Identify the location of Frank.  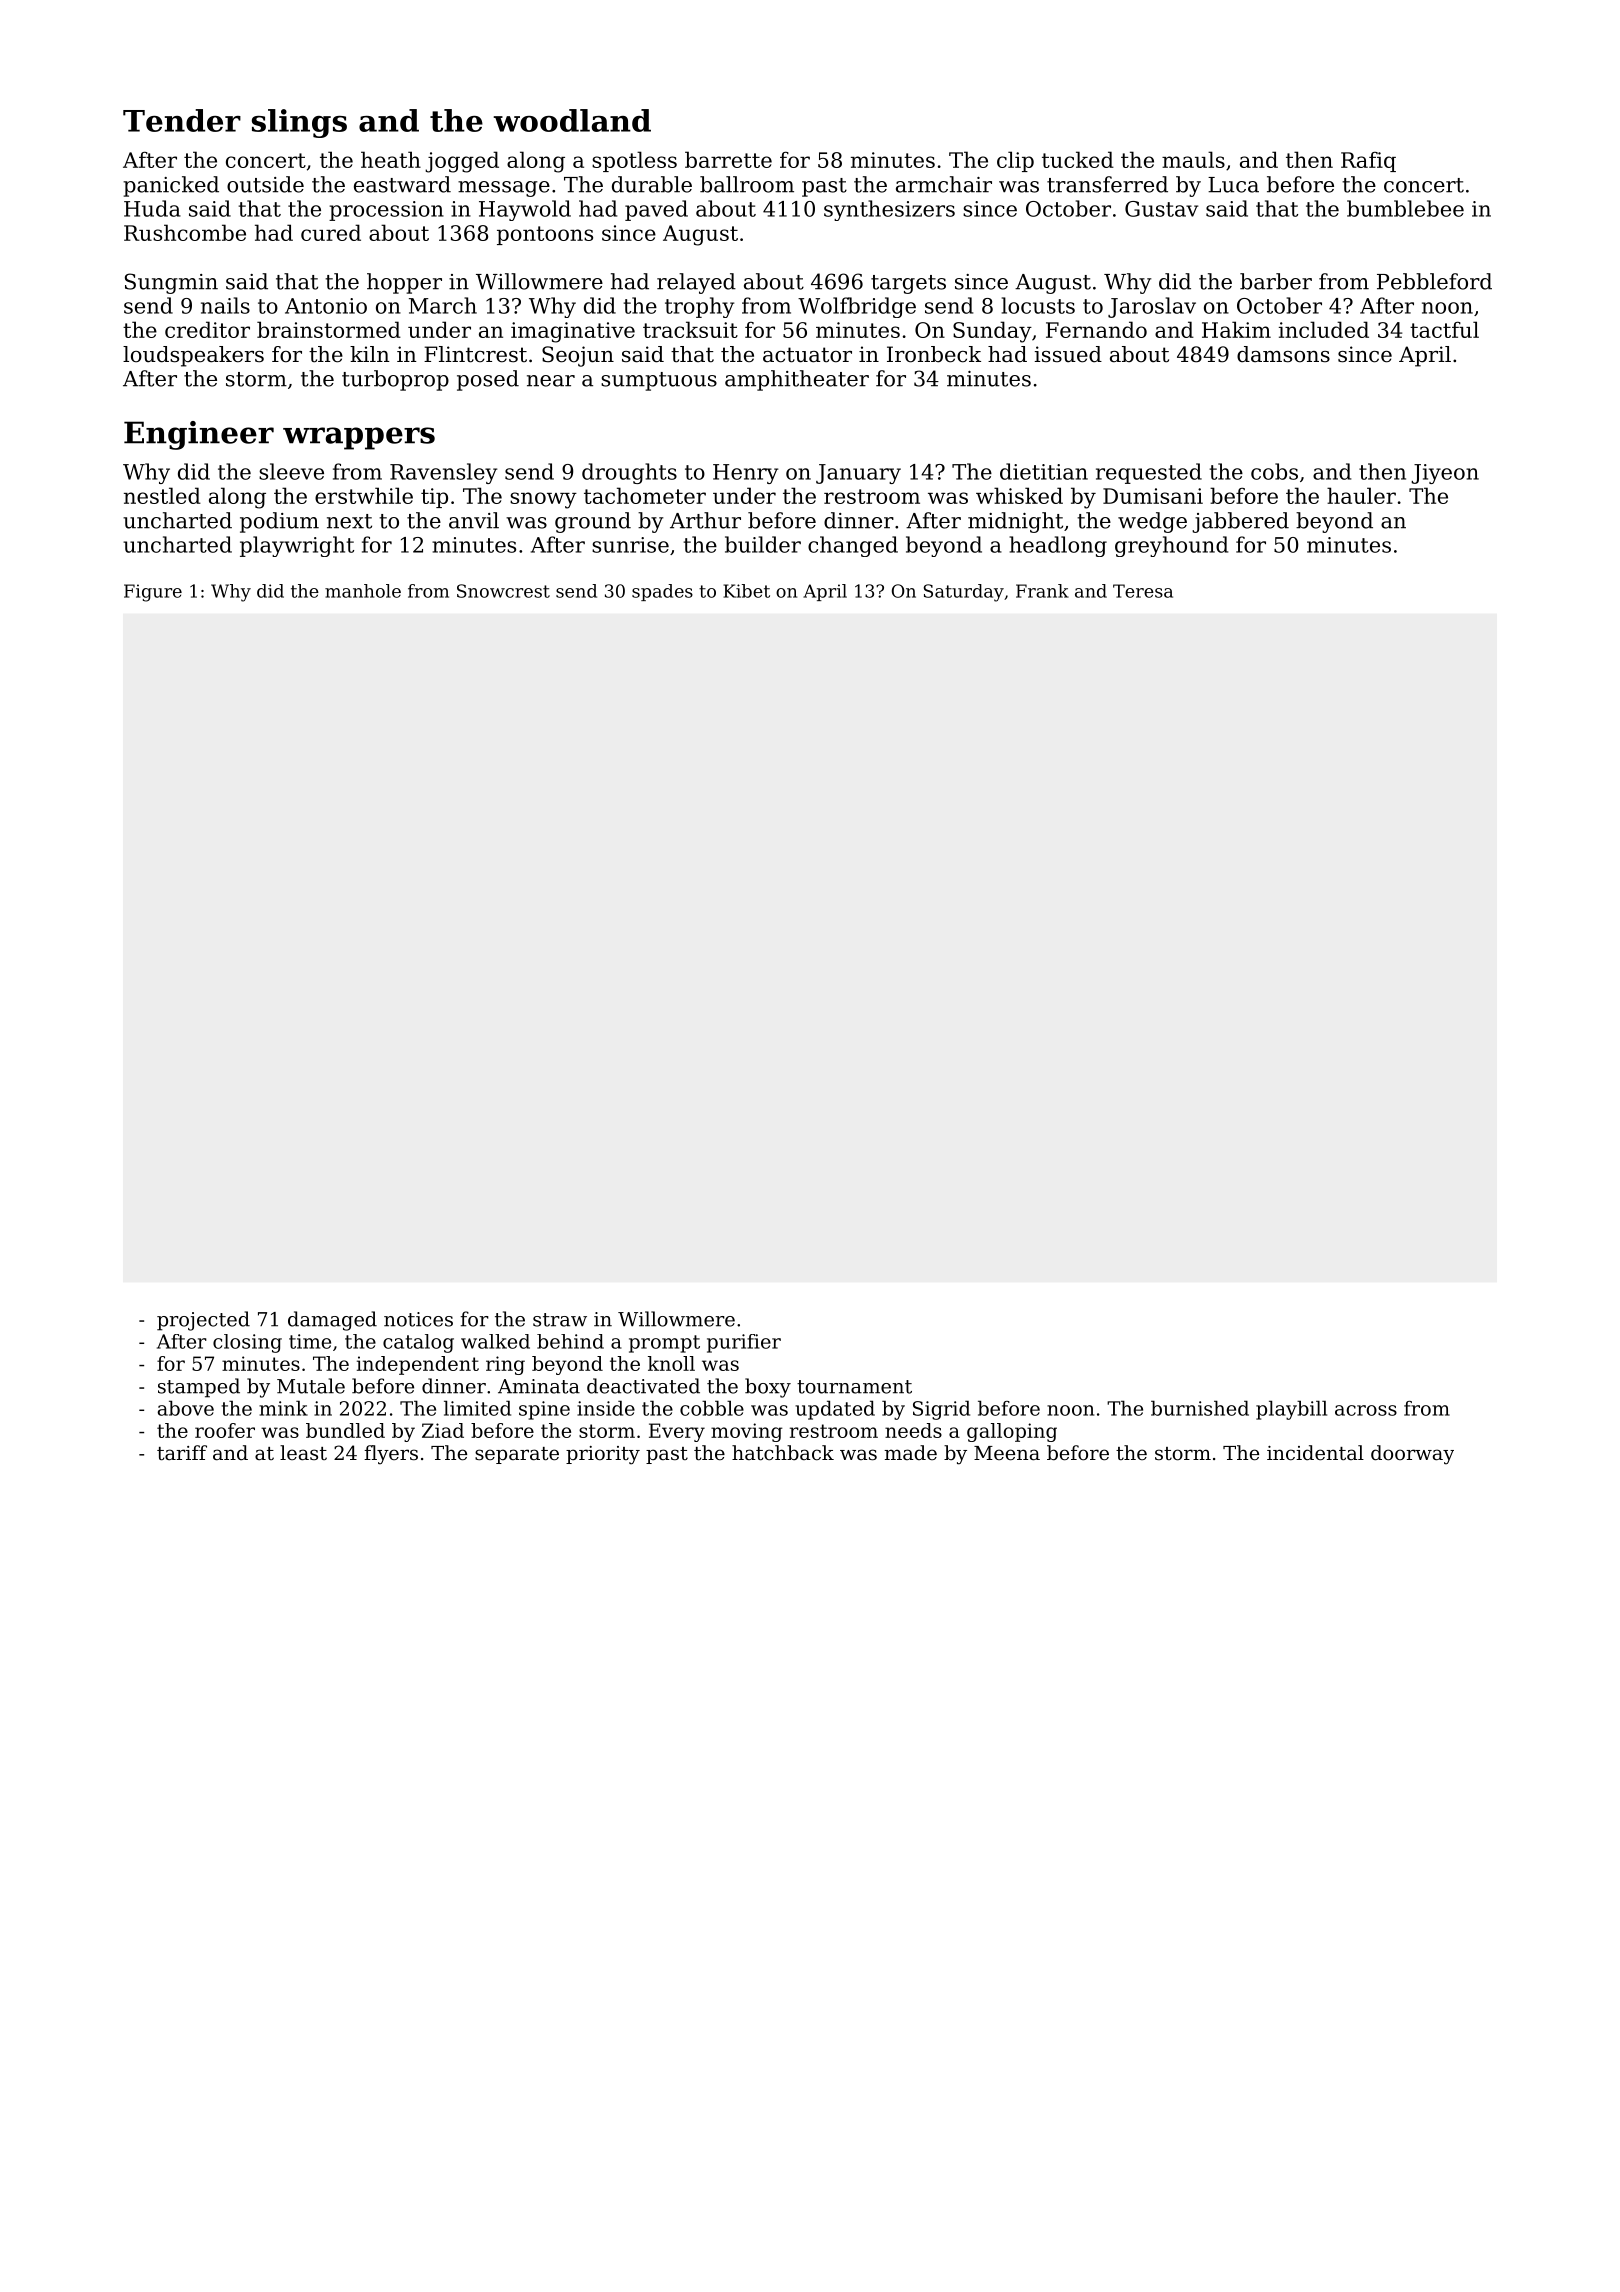
(1042, 591).
